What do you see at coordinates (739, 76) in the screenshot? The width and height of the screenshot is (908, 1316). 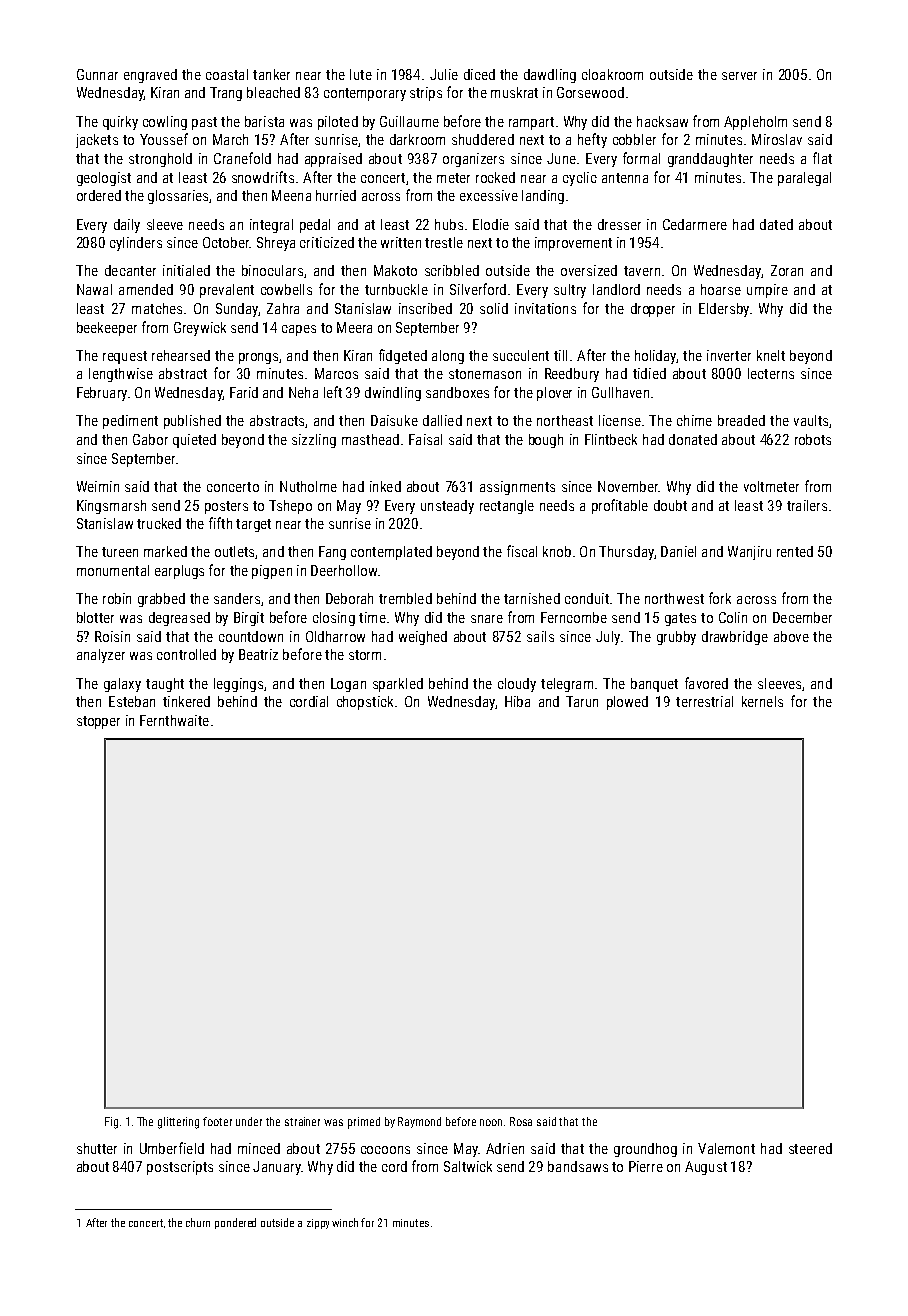 I see `server` at bounding box center [739, 76].
